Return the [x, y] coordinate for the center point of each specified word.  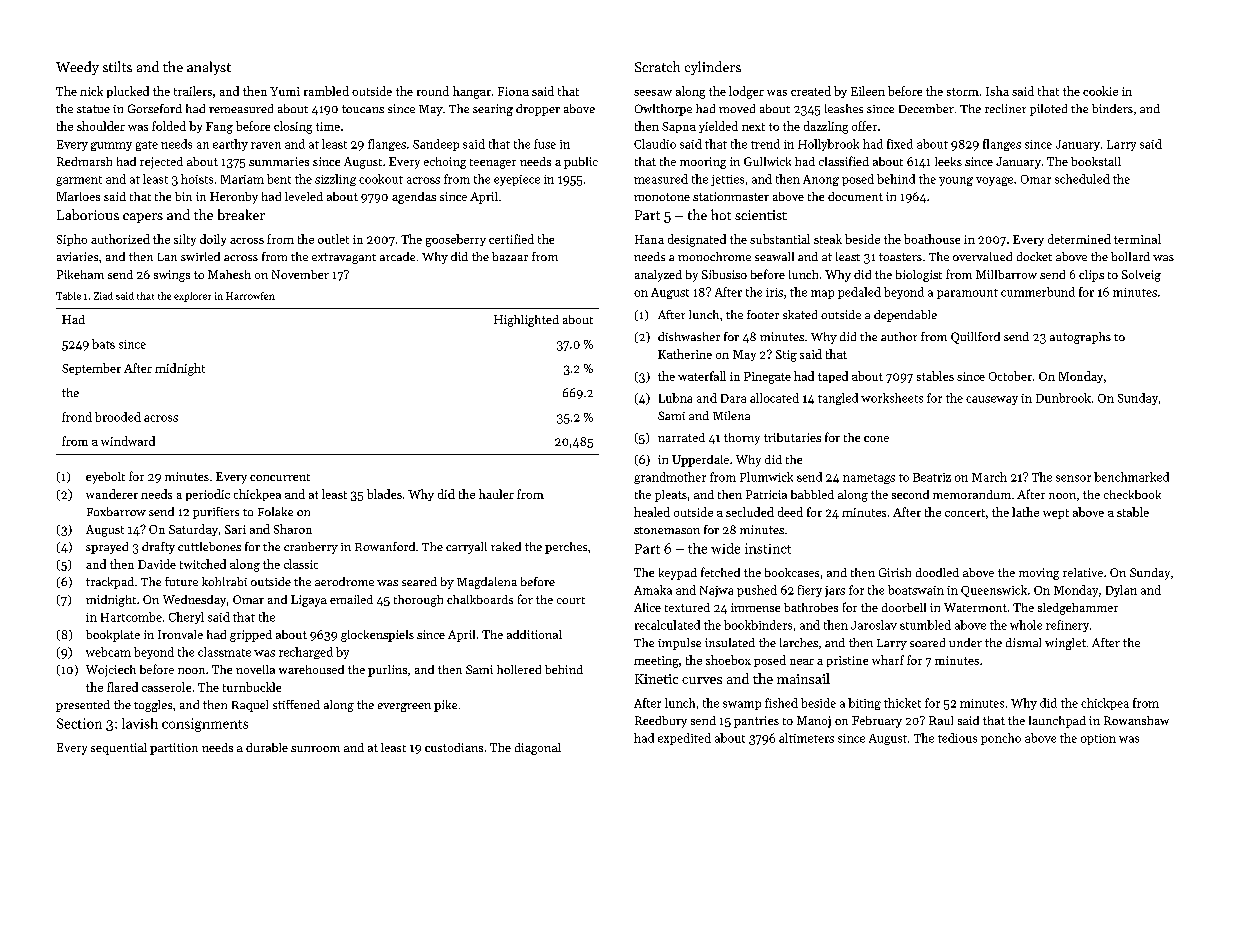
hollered [519, 669]
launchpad [1057, 722]
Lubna [675, 398]
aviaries [77, 256]
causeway [992, 400]
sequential [119, 749]
